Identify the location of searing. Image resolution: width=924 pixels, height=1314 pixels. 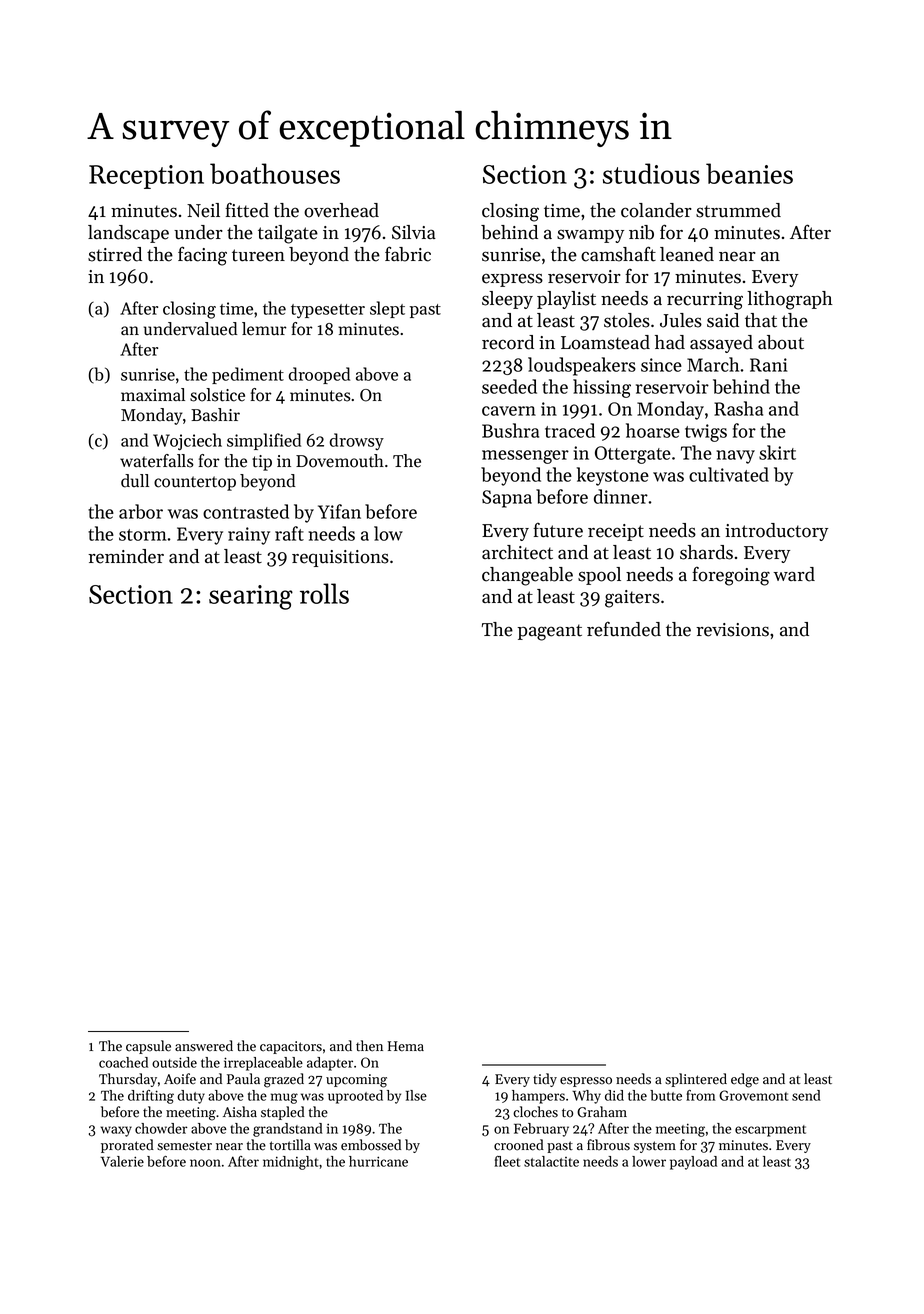
(251, 597).
